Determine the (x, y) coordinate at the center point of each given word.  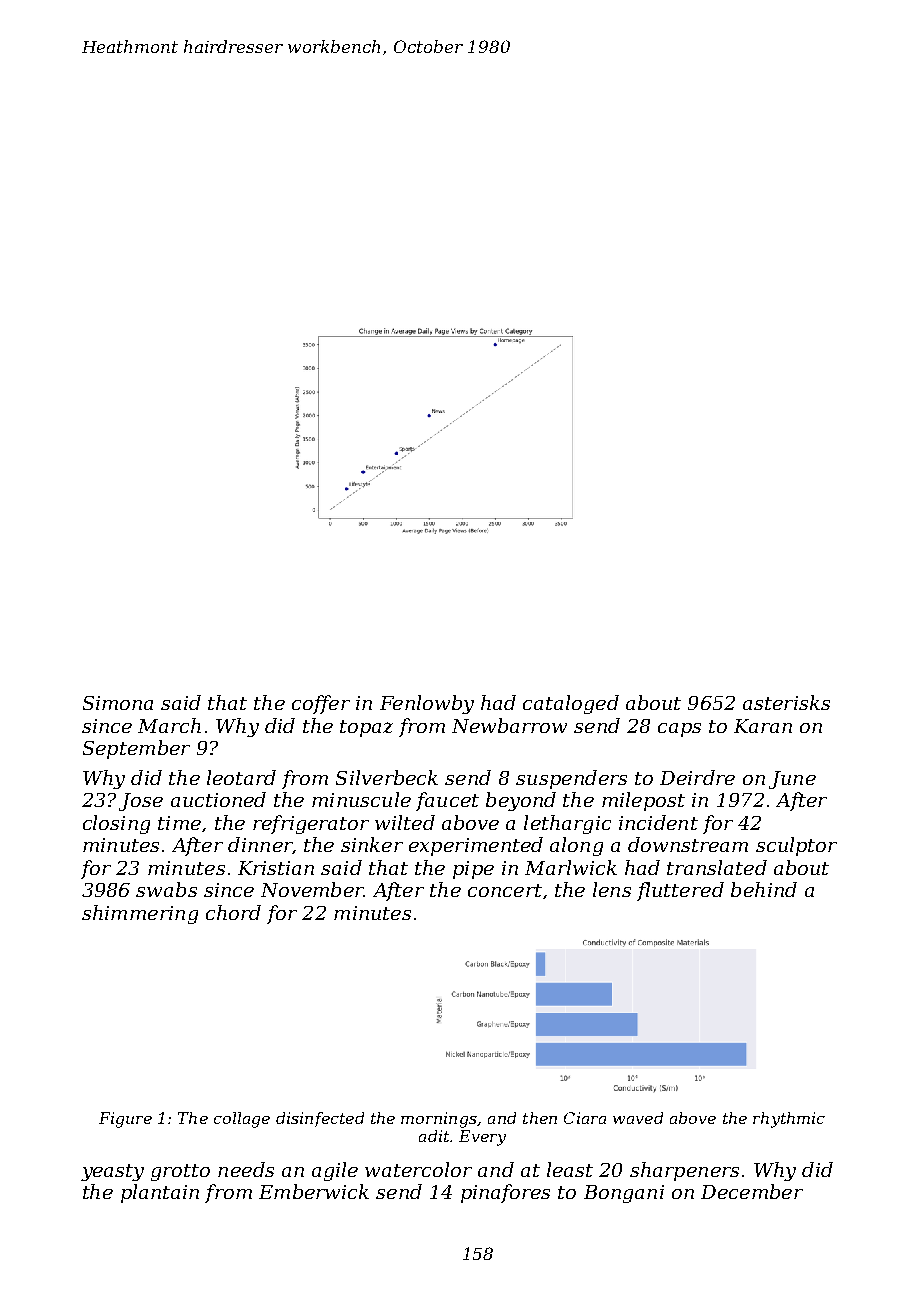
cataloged (571, 704)
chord (233, 912)
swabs (166, 889)
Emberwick (314, 1191)
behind (764, 889)
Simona (118, 703)
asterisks (786, 702)
